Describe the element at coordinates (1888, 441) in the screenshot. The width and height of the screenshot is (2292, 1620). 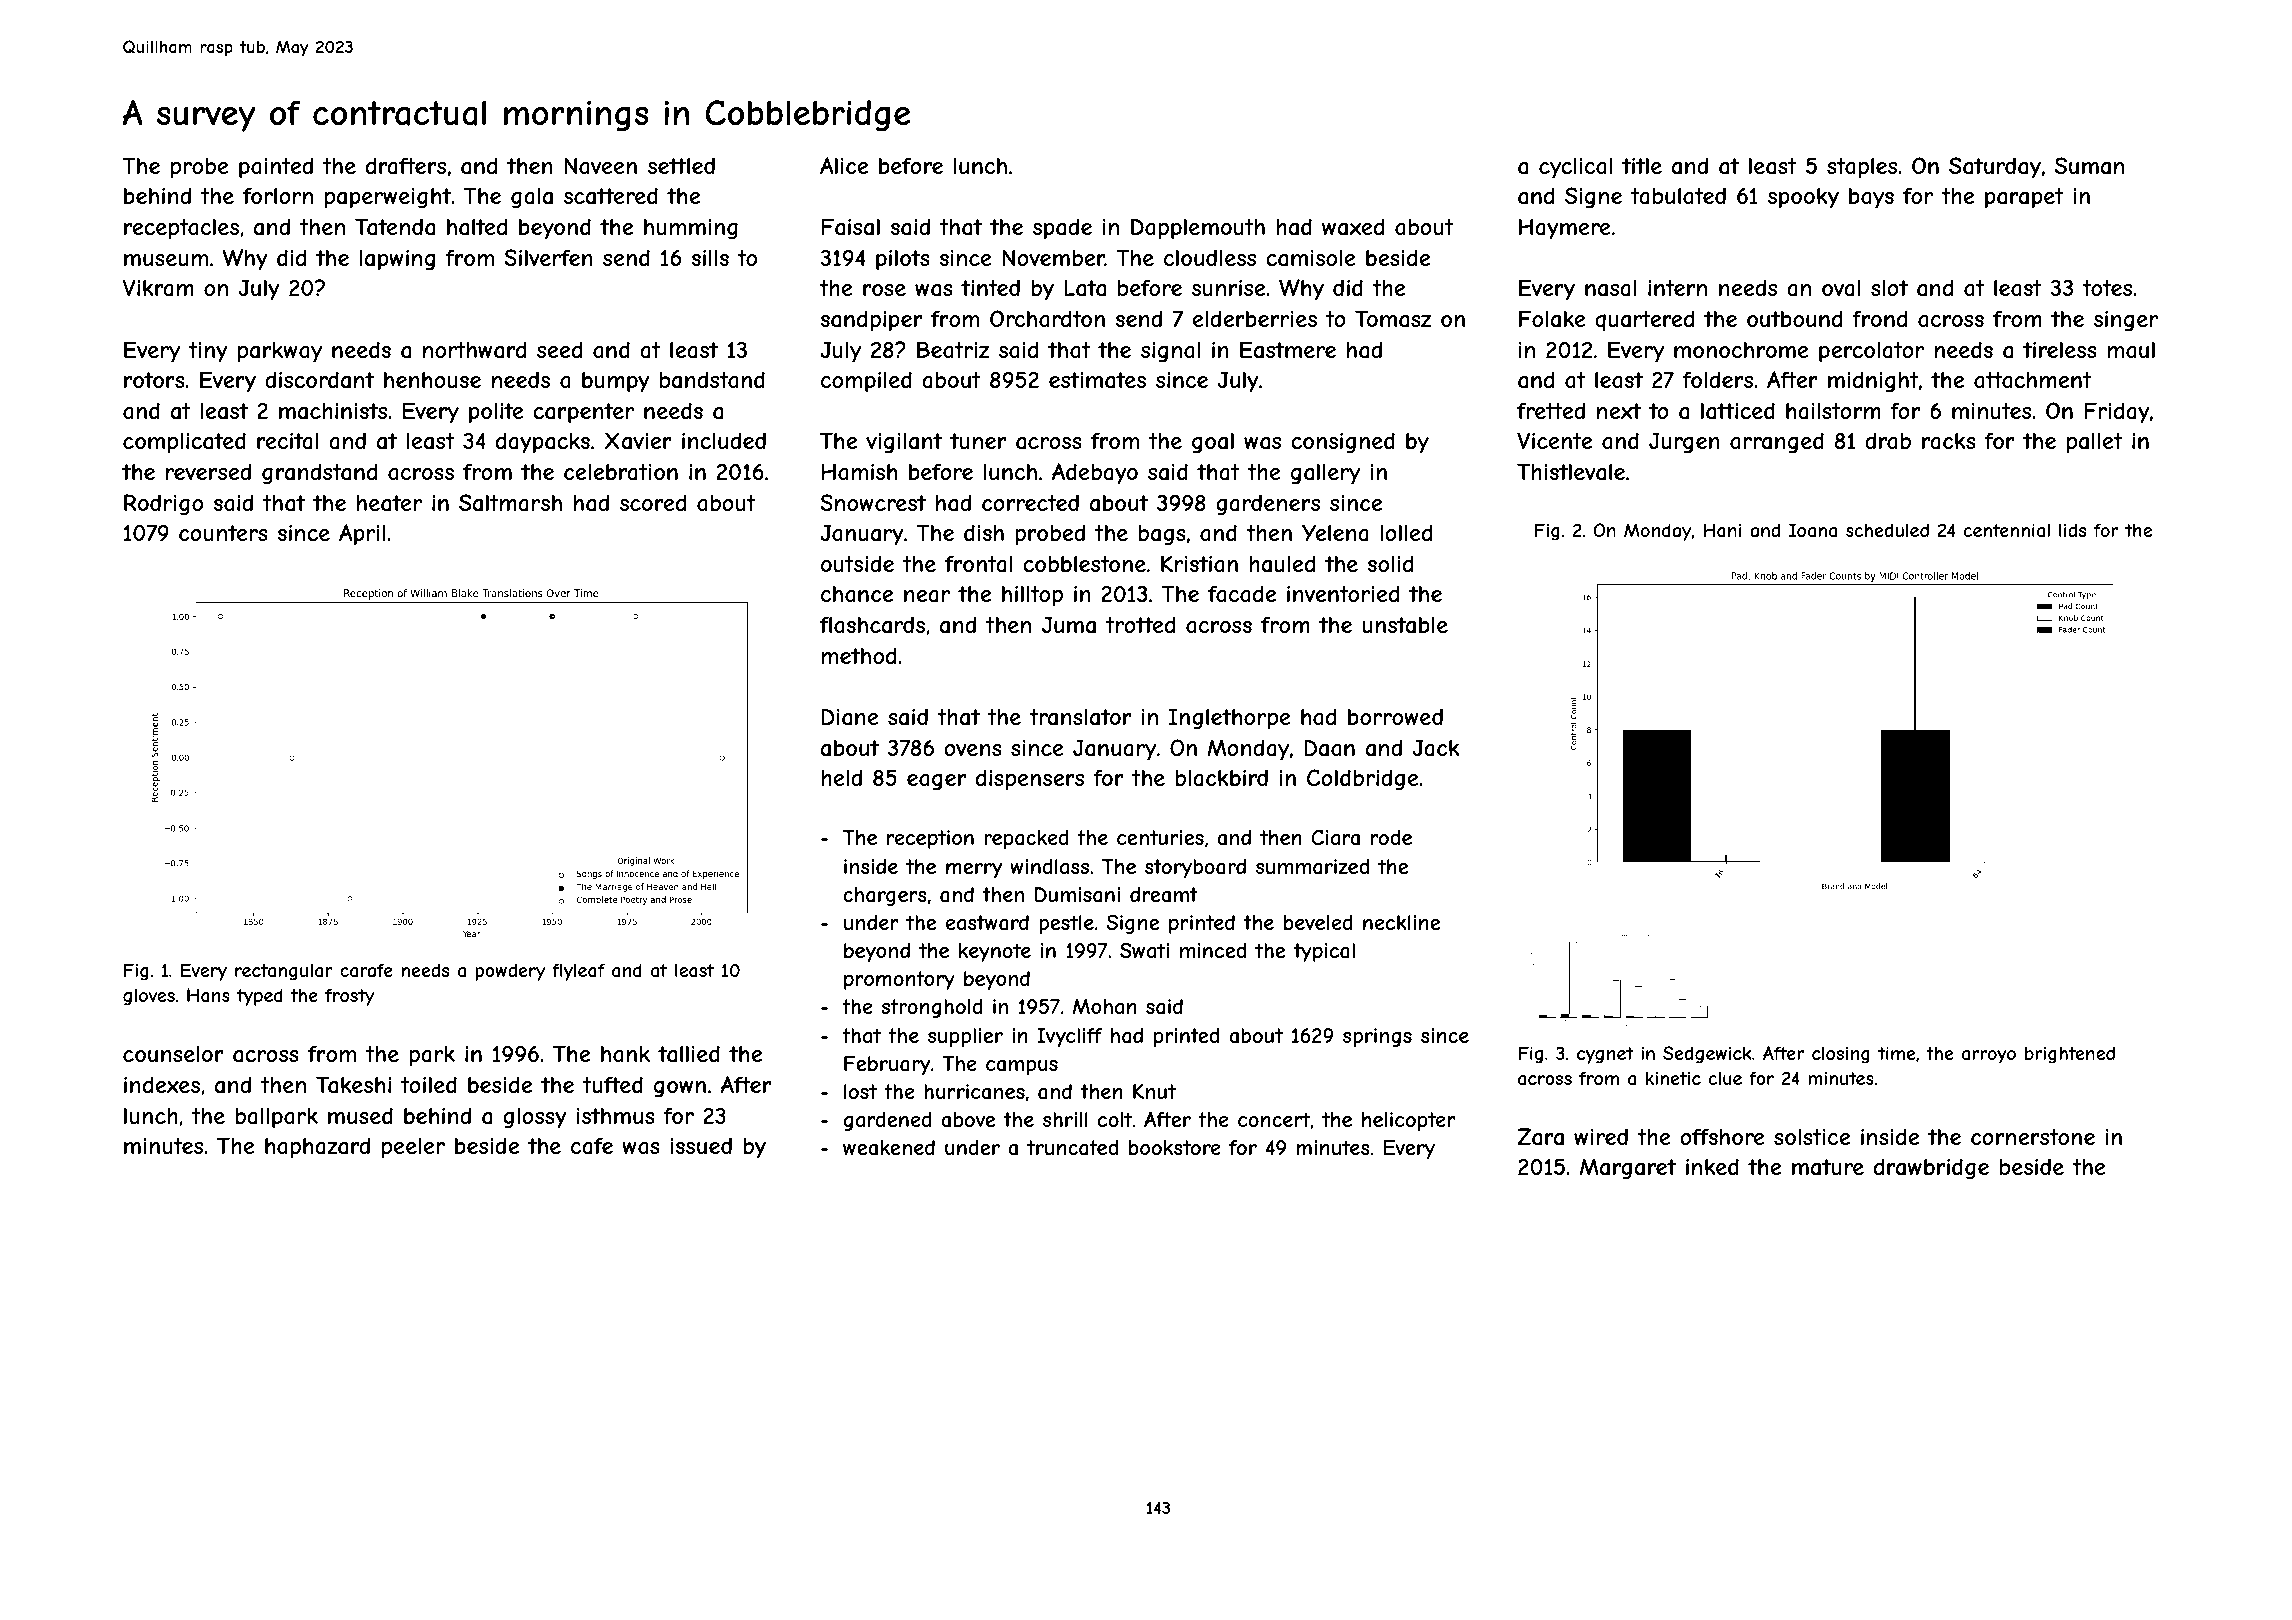
I see `drab` at that location.
